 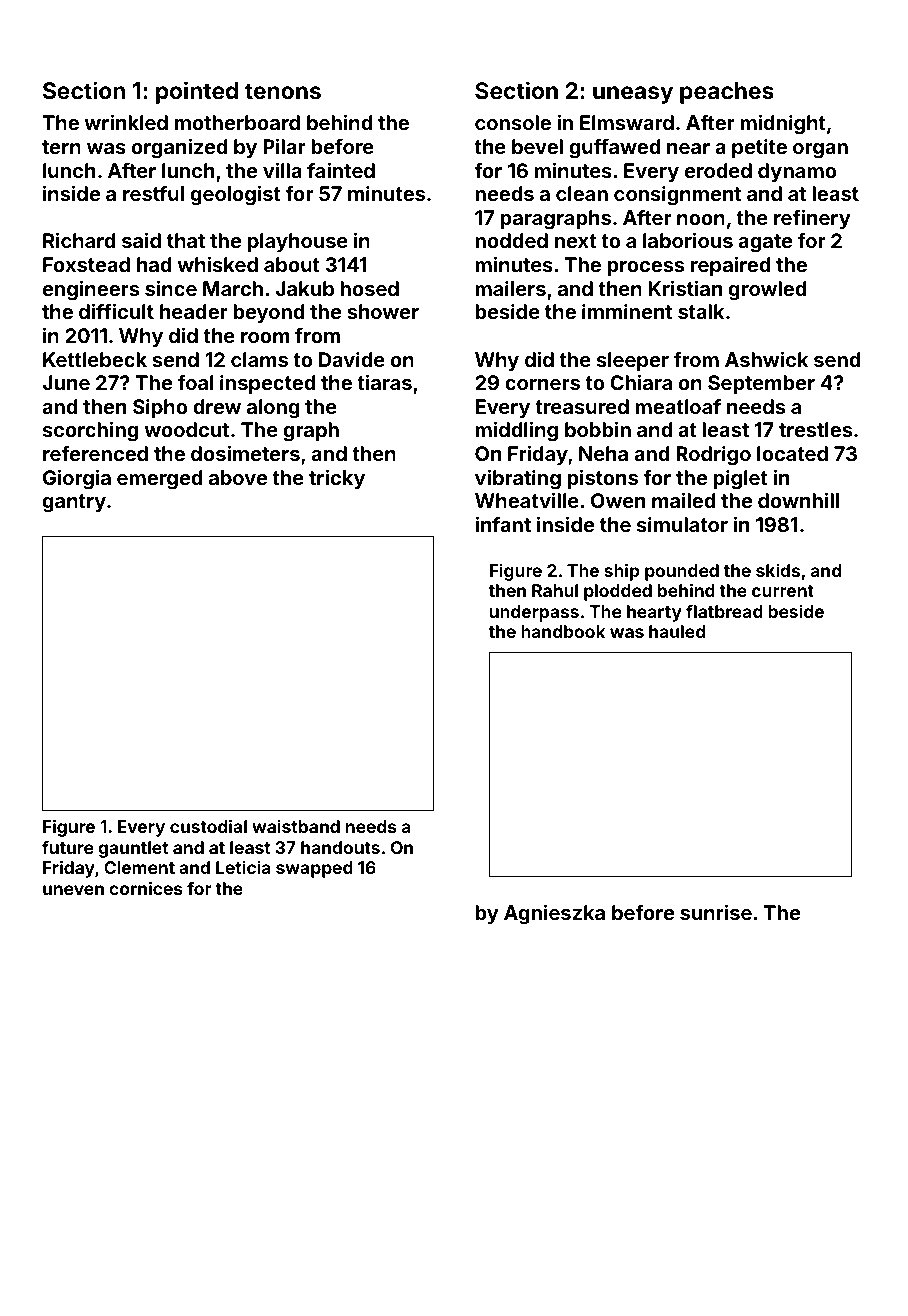 What do you see at coordinates (74, 503) in the screenshot?
I see `gantry` at bounding box center [74, 503].
